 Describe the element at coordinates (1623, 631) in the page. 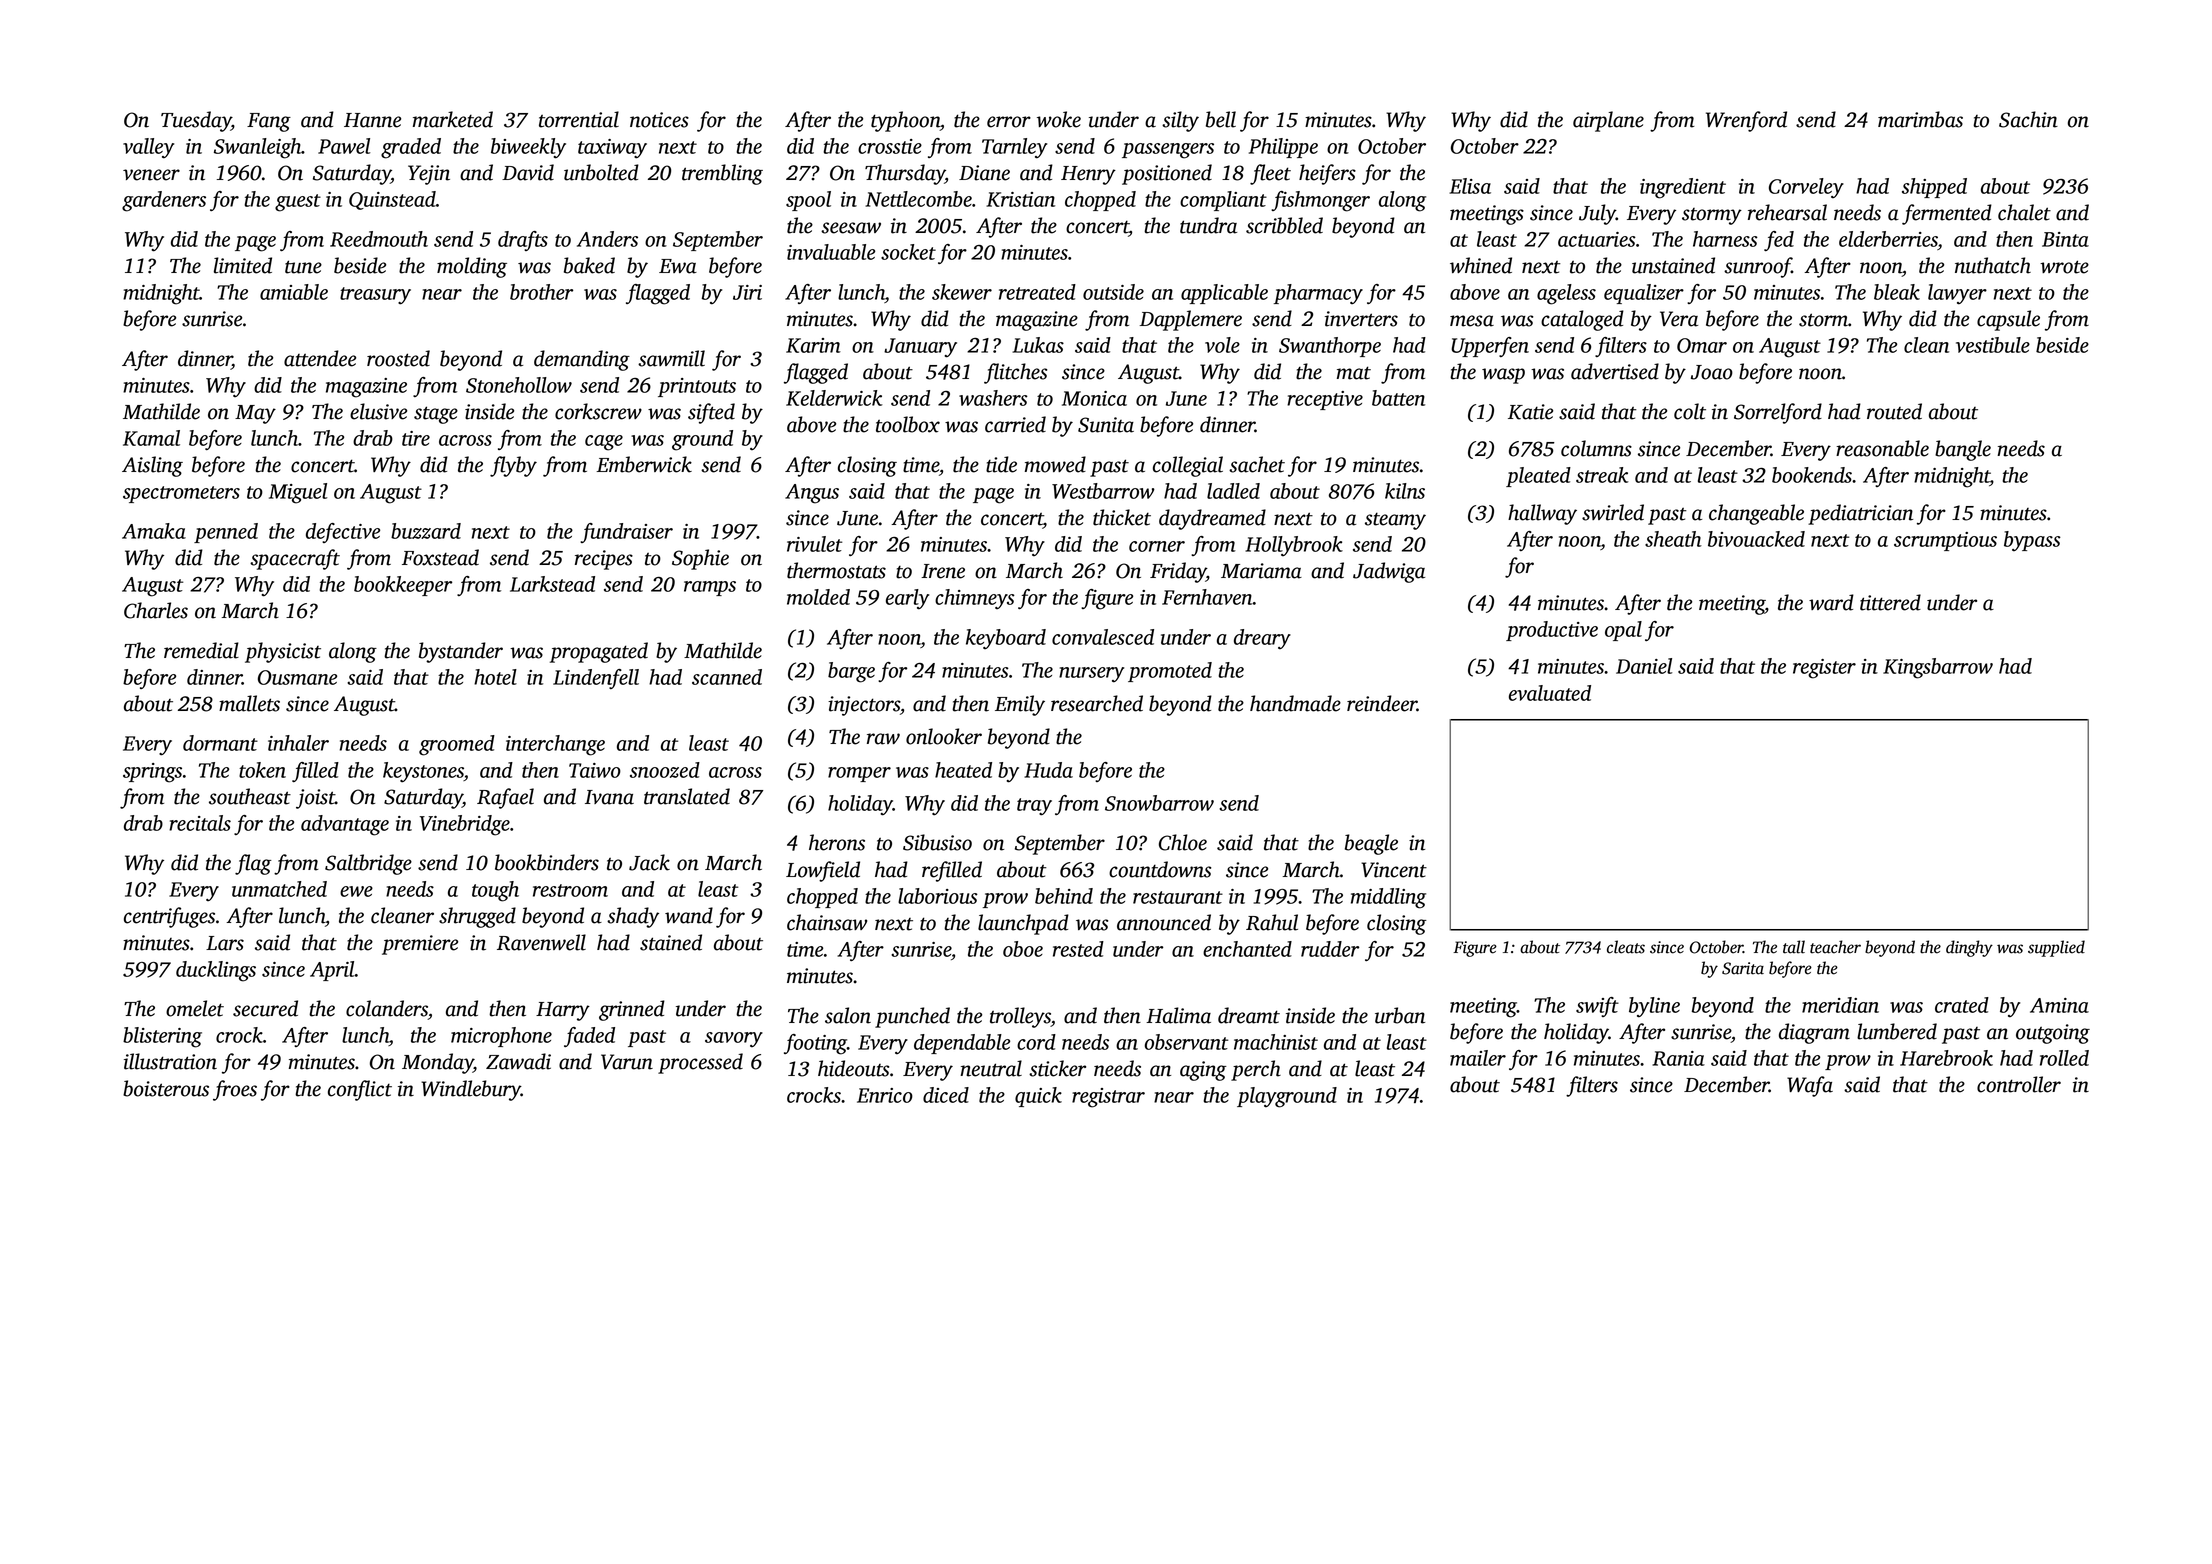

I see `opal` at that location.
